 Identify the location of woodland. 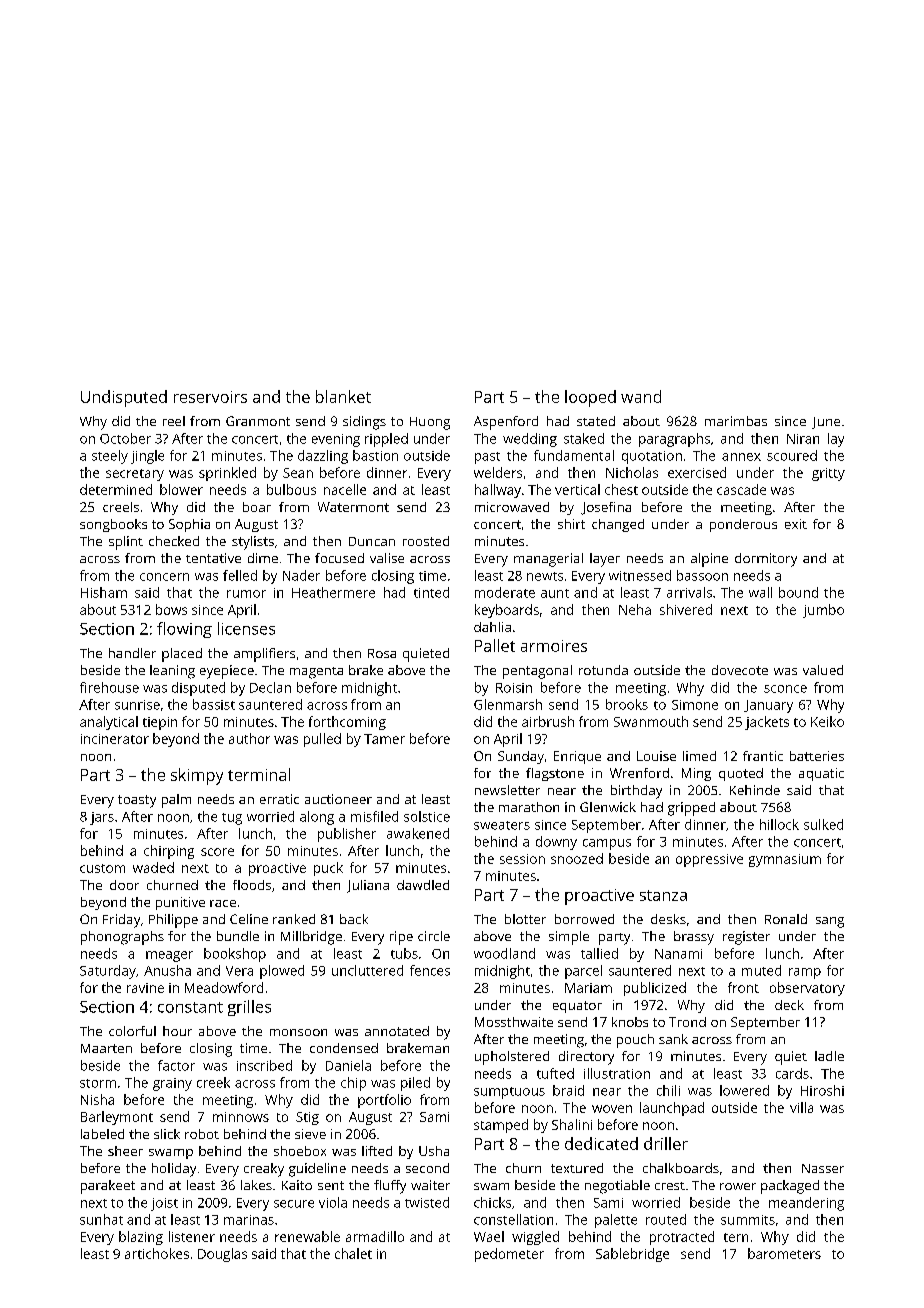
(504, 953).
